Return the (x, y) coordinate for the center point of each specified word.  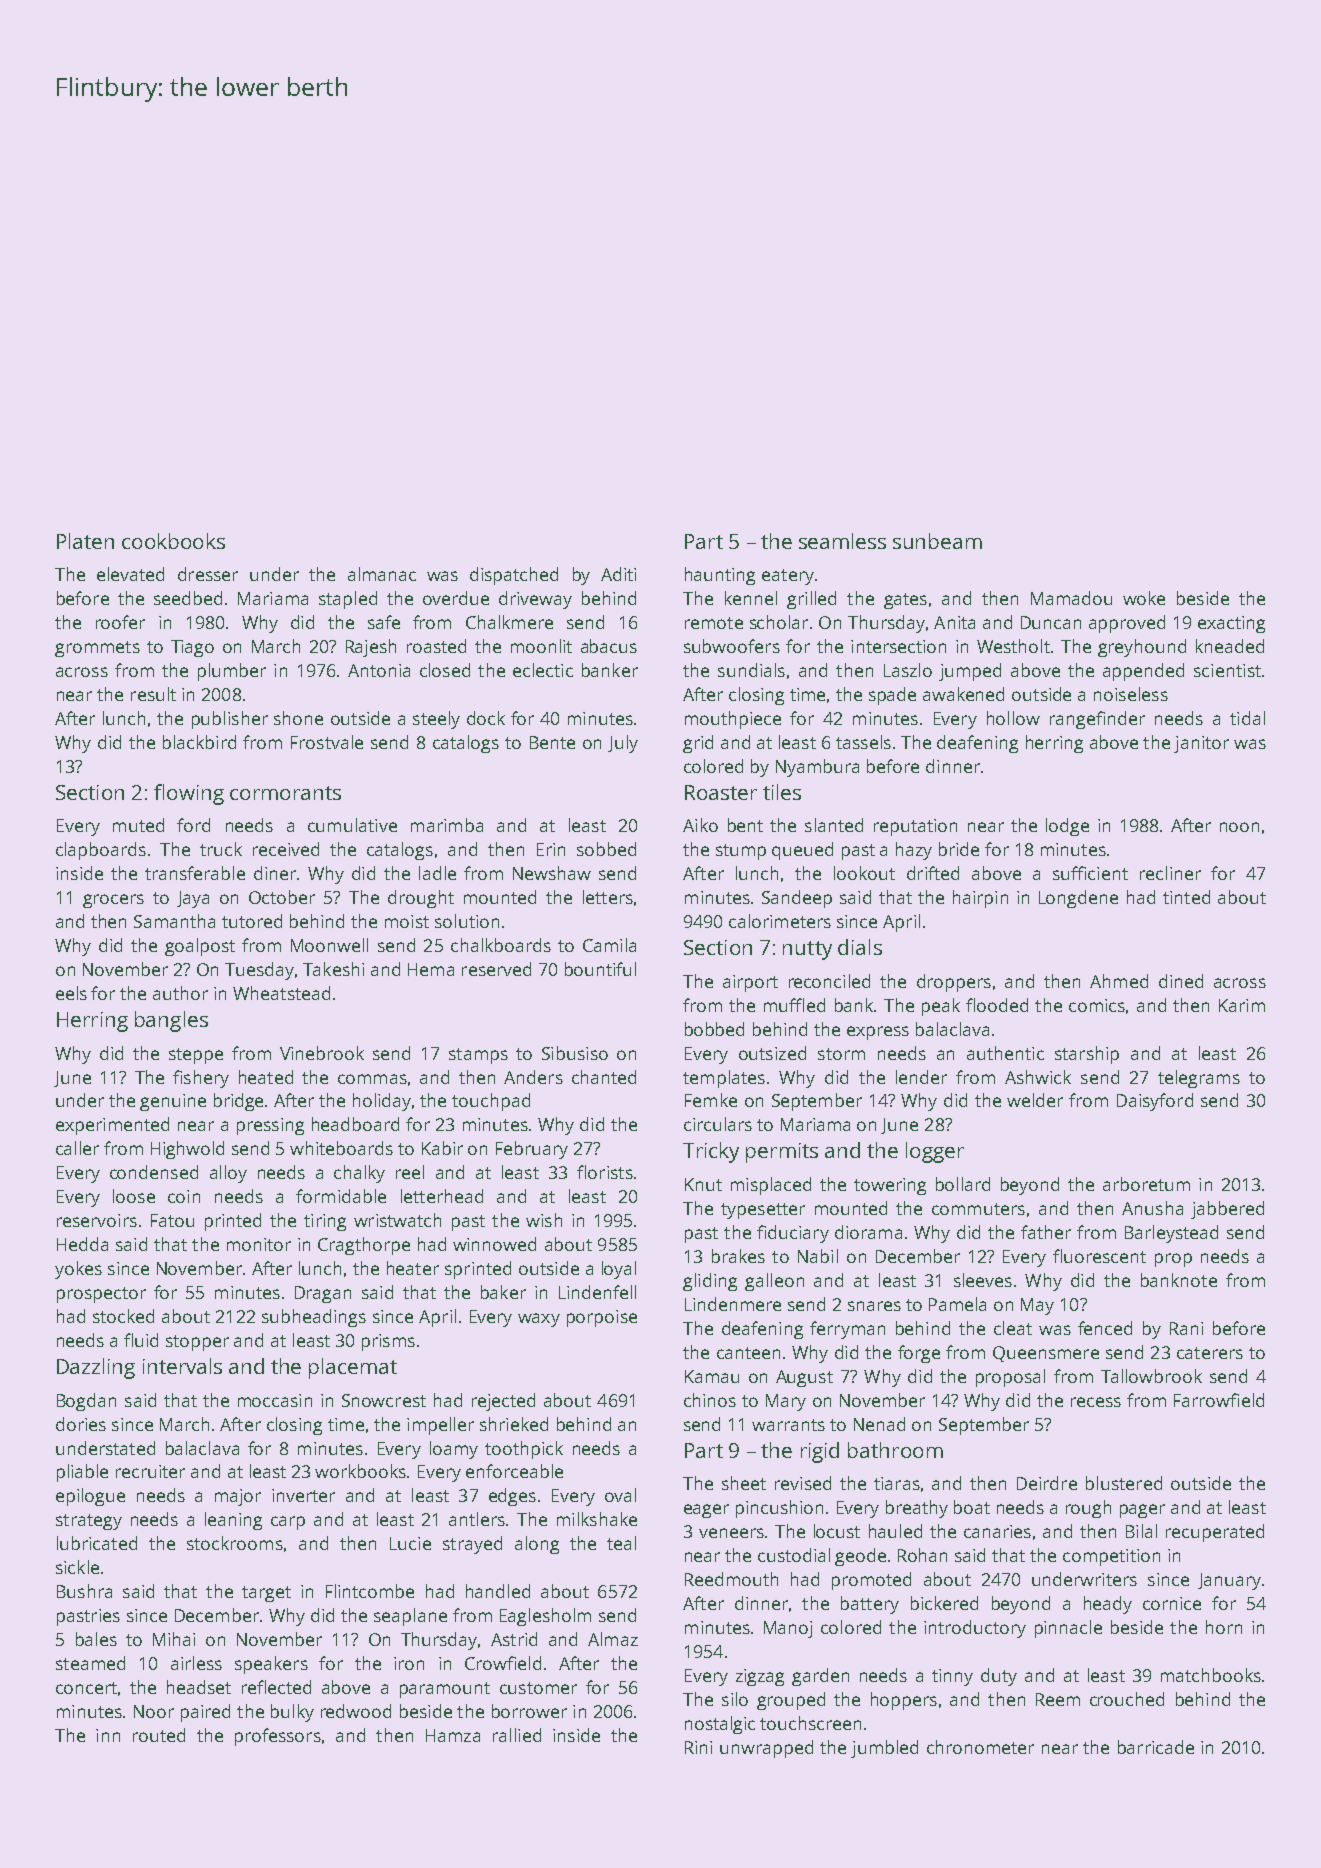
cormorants (285, 793)
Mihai (174, 1639)
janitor (1201, 744)
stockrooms (235, 1543)
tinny (952, 1677)
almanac (382, 574)
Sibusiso (575, 1053)
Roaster (721, 792)
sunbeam (937, 541)
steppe (196, 1056)
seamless (842, 541)
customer (538, 1688)
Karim (1242, 1005)
